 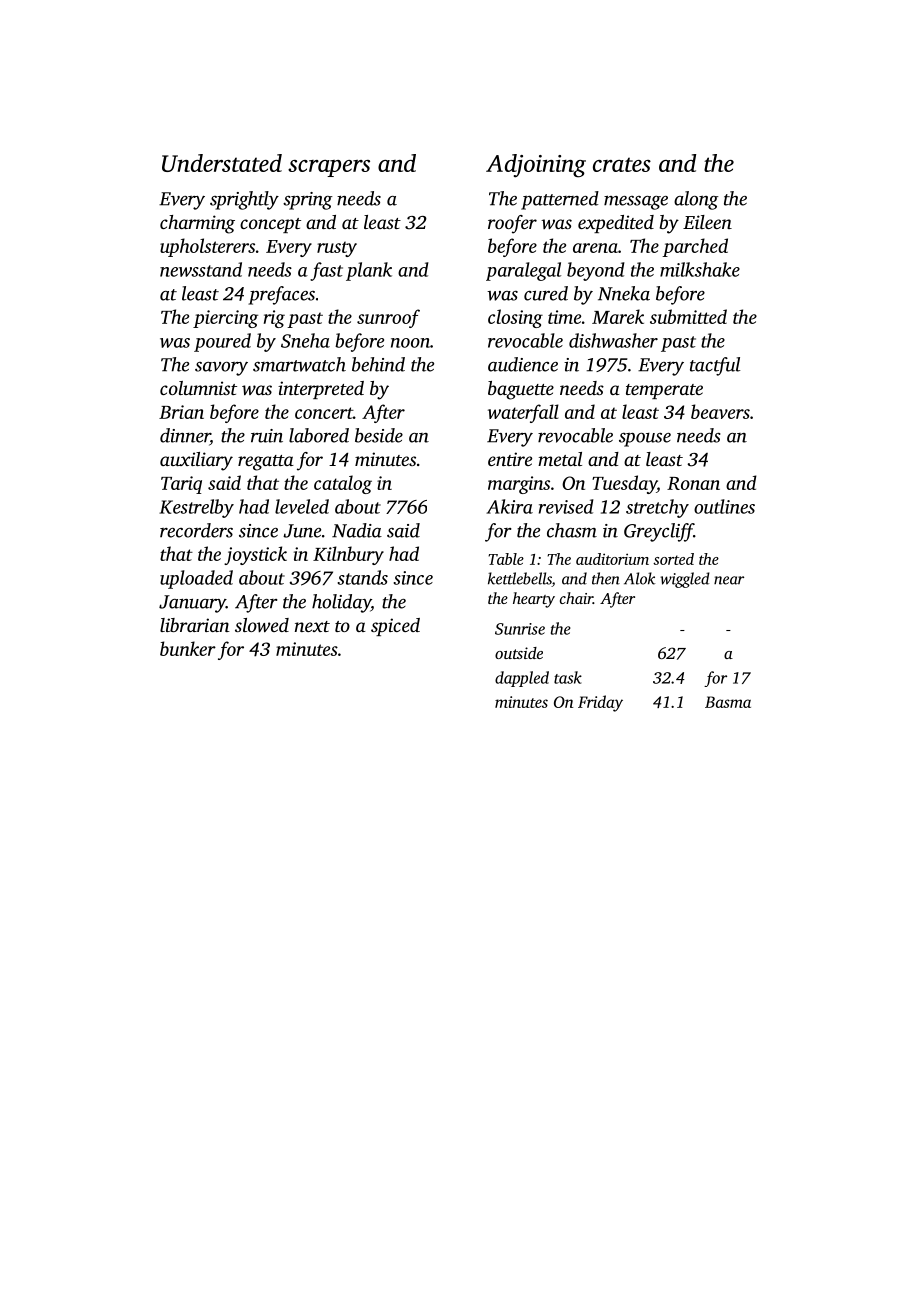 I want to click on rusty, so click(x=337, y=249).
